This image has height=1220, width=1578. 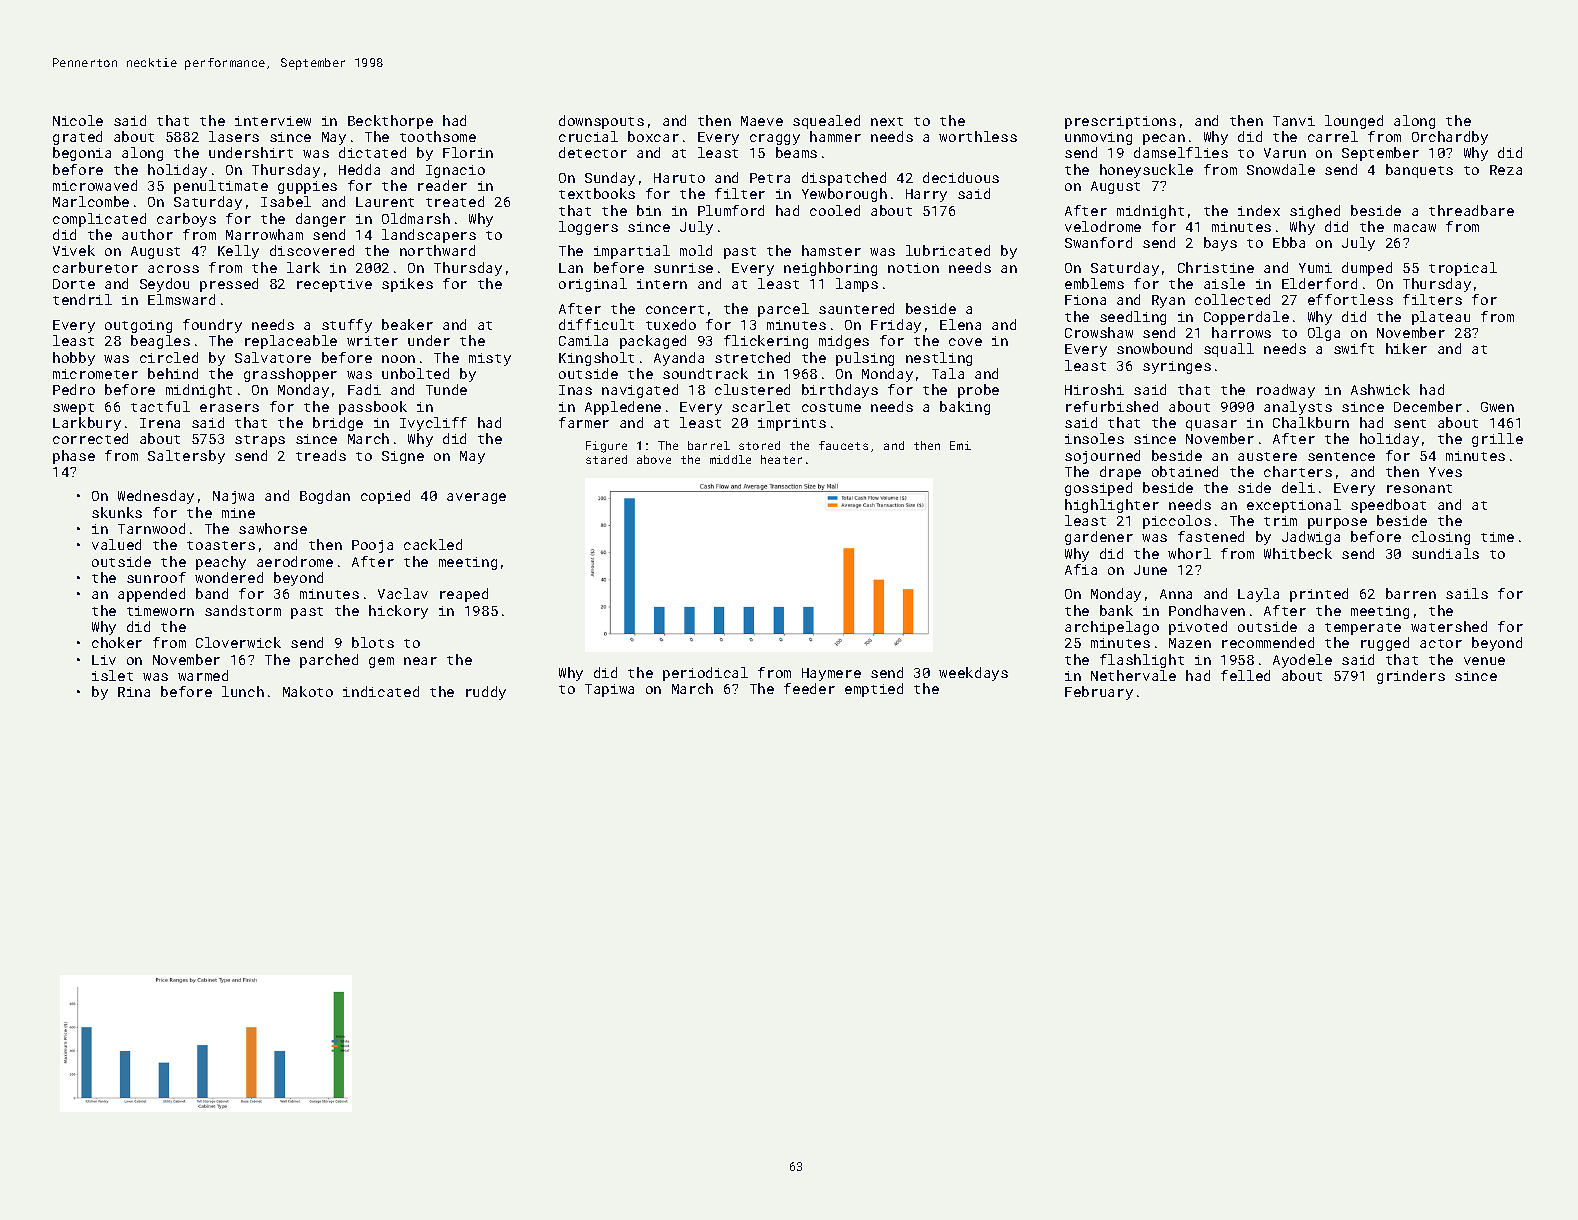 I want to click on behind, so click(x=173, y=373).
